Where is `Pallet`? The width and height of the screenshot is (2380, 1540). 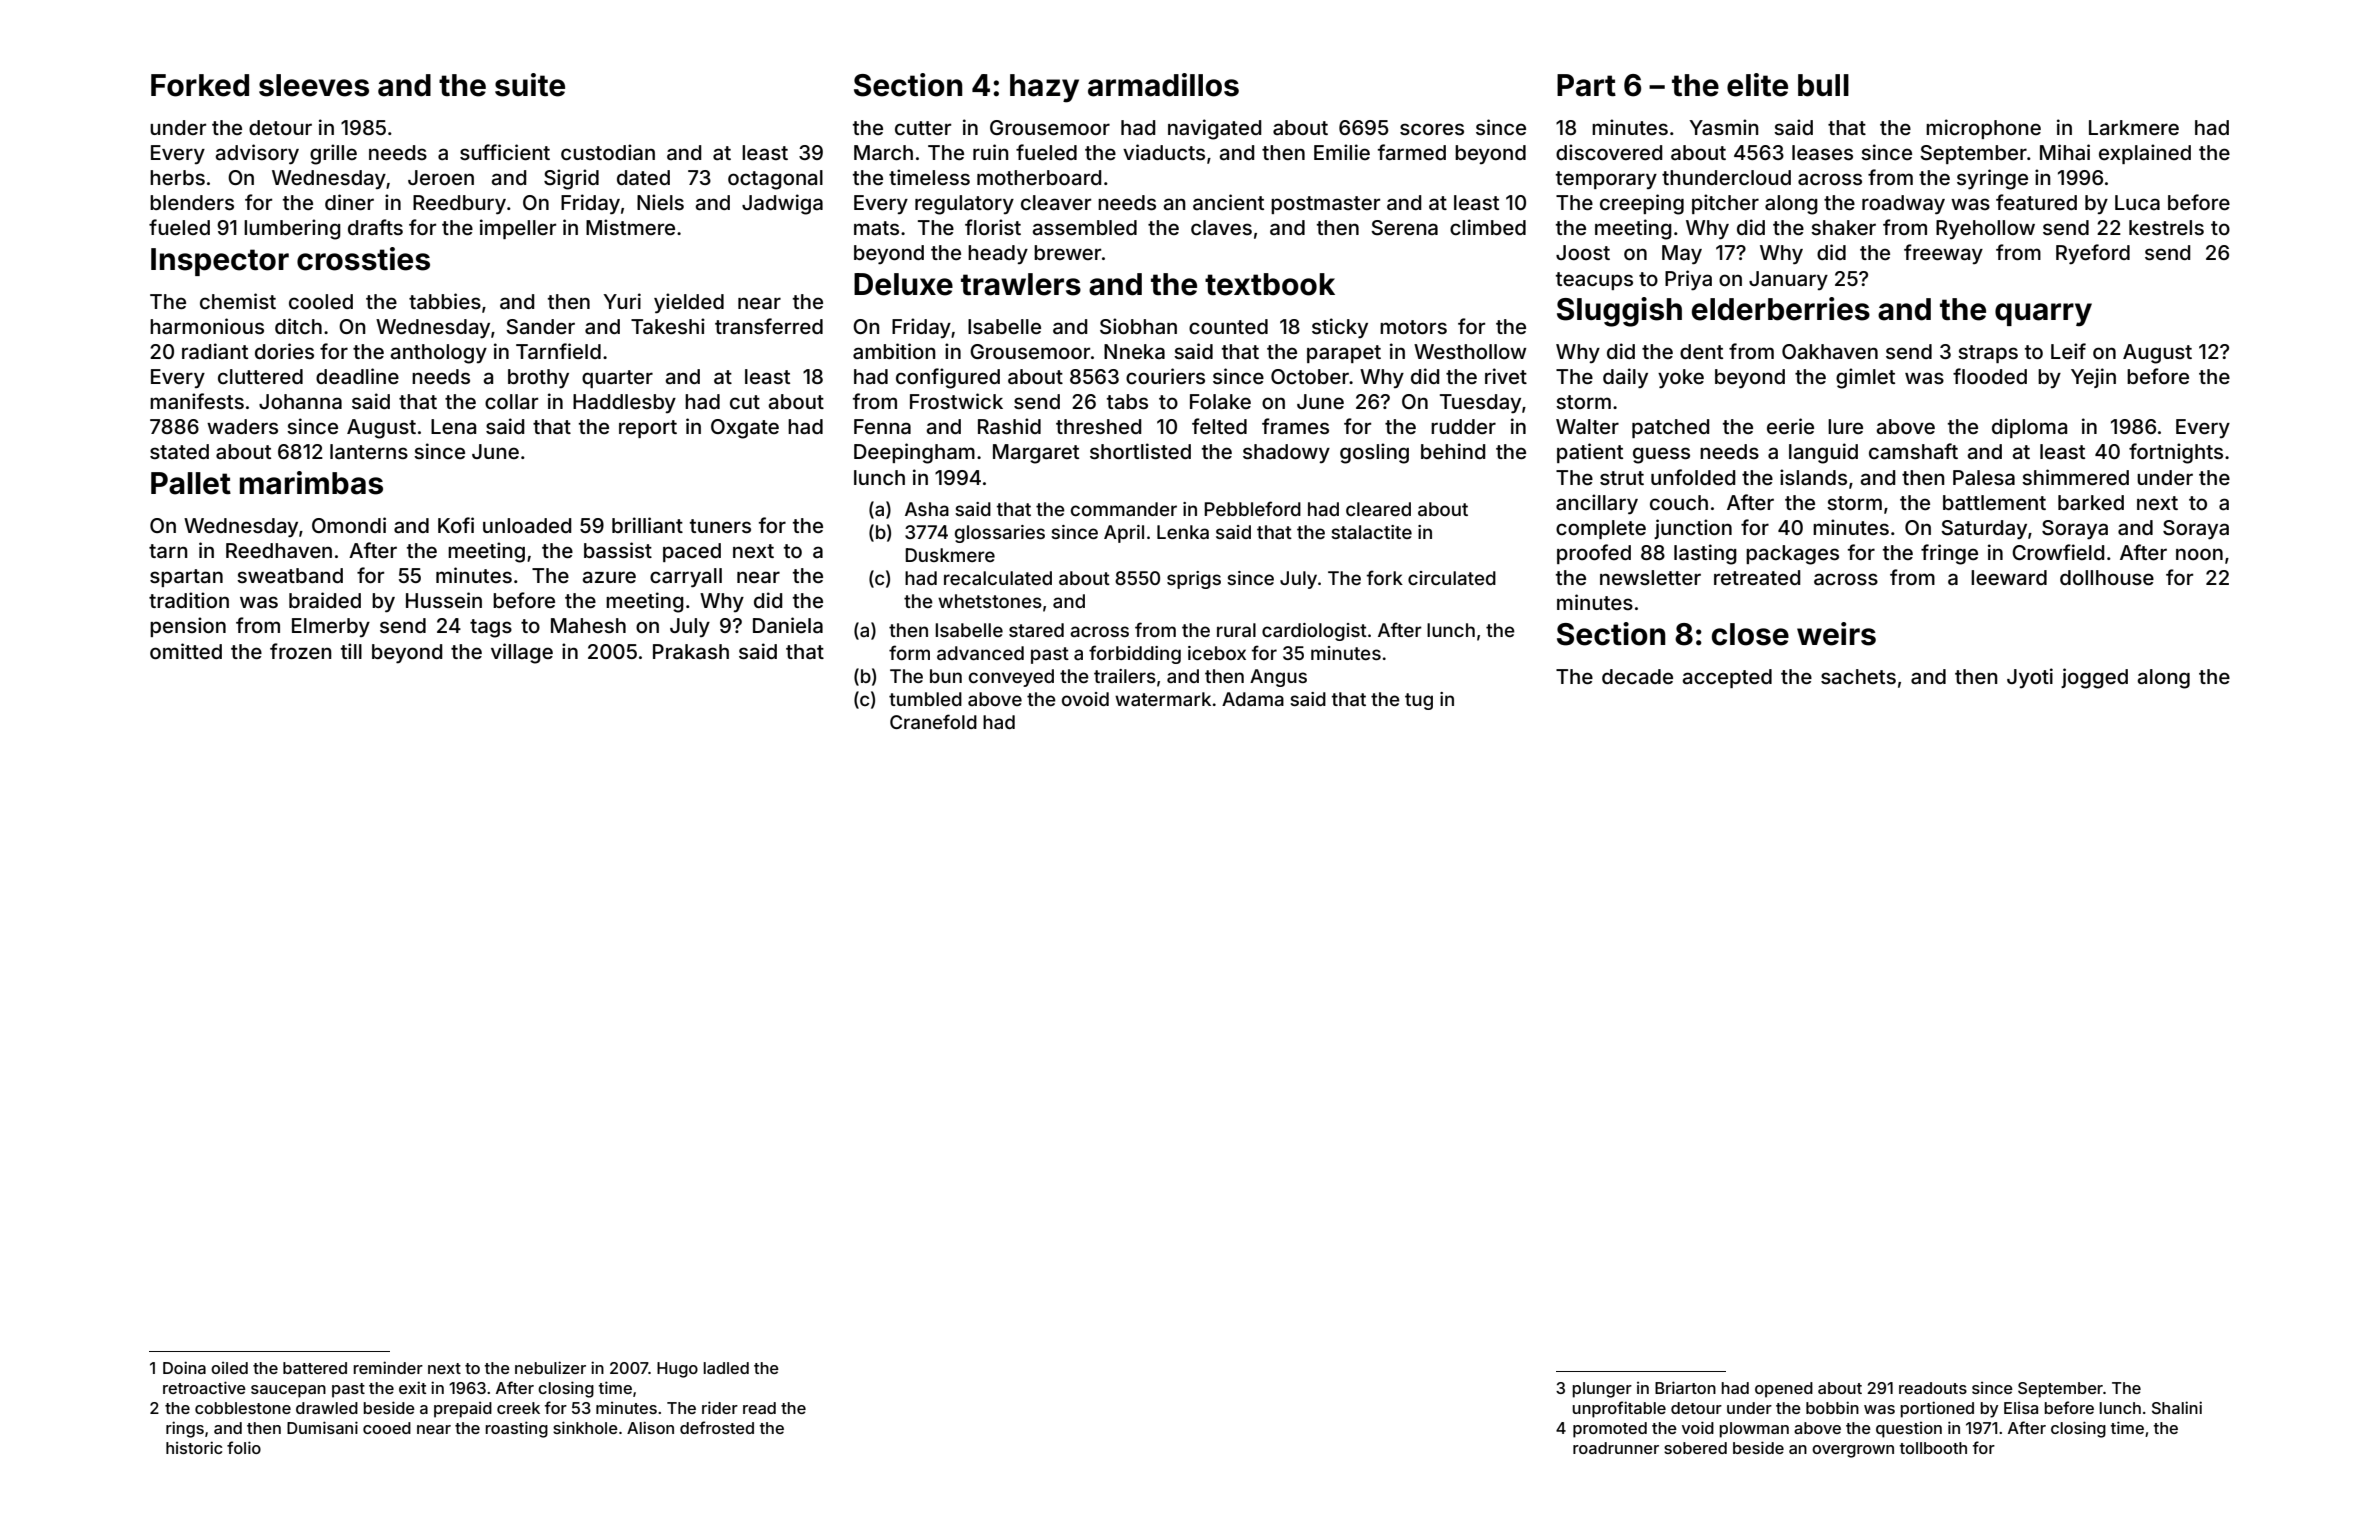
Pallet is located at coordinates (191, 483).
